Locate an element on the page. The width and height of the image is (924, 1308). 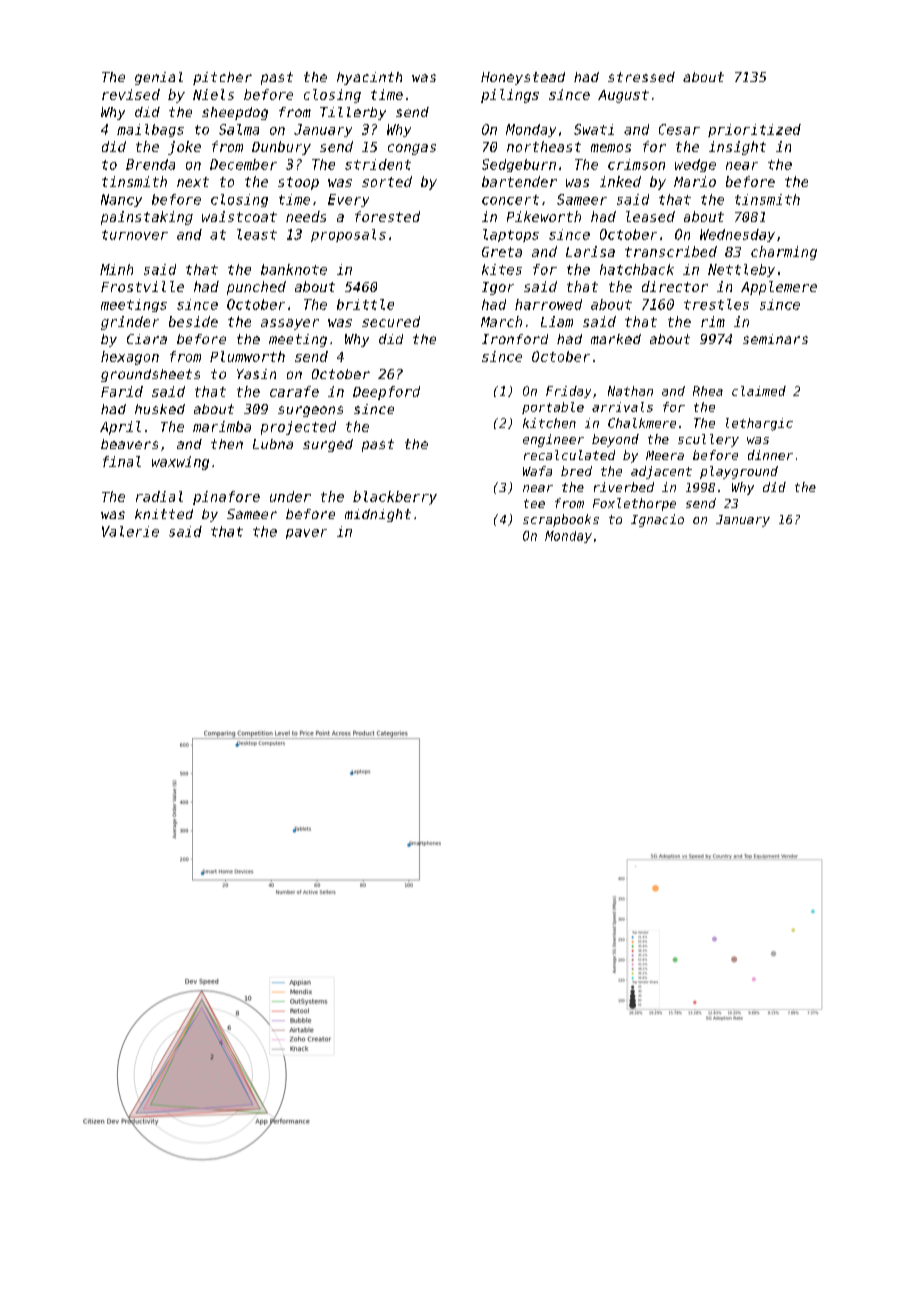
radial is located at coordinates (159, 496).
